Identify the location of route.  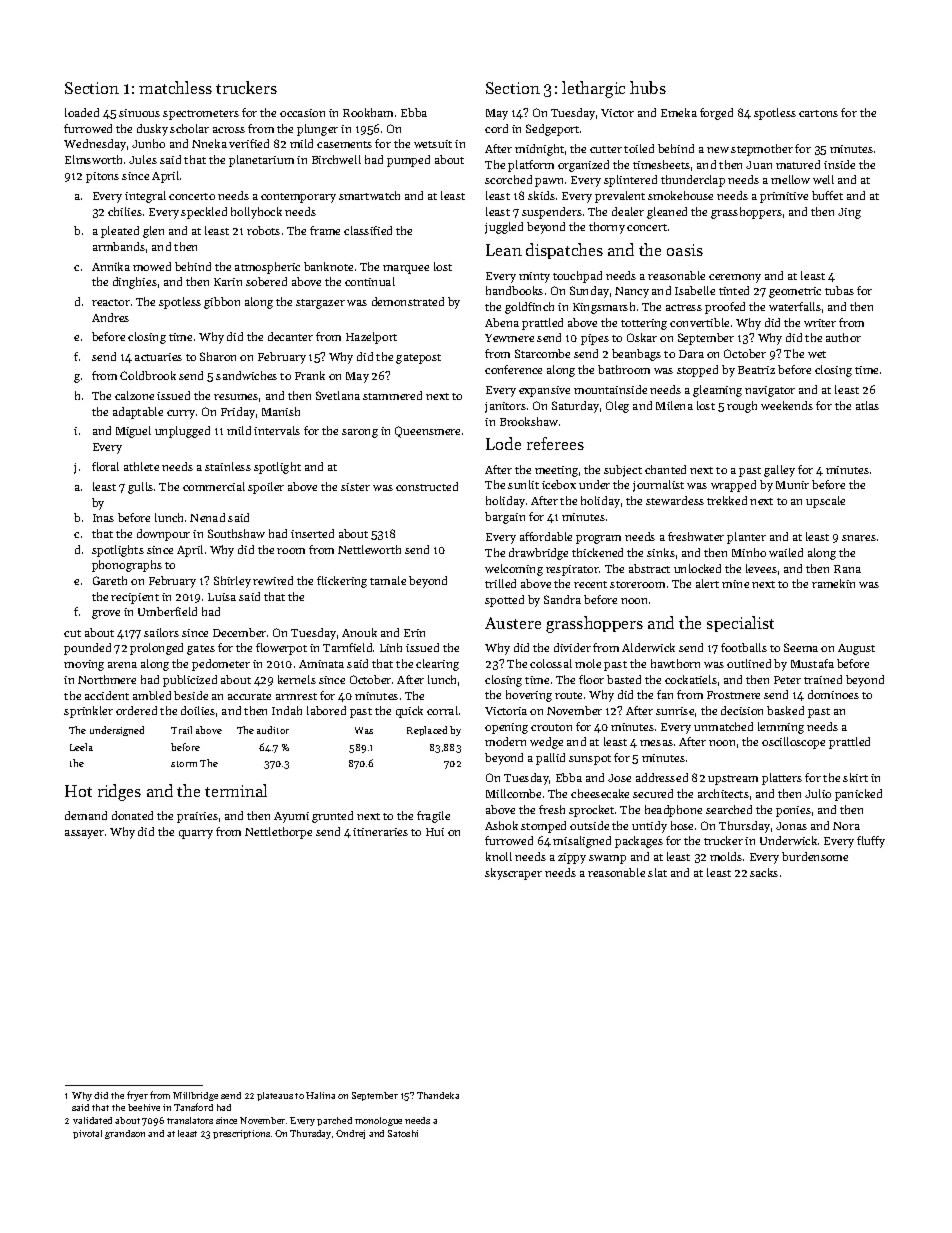
(568, 695).
